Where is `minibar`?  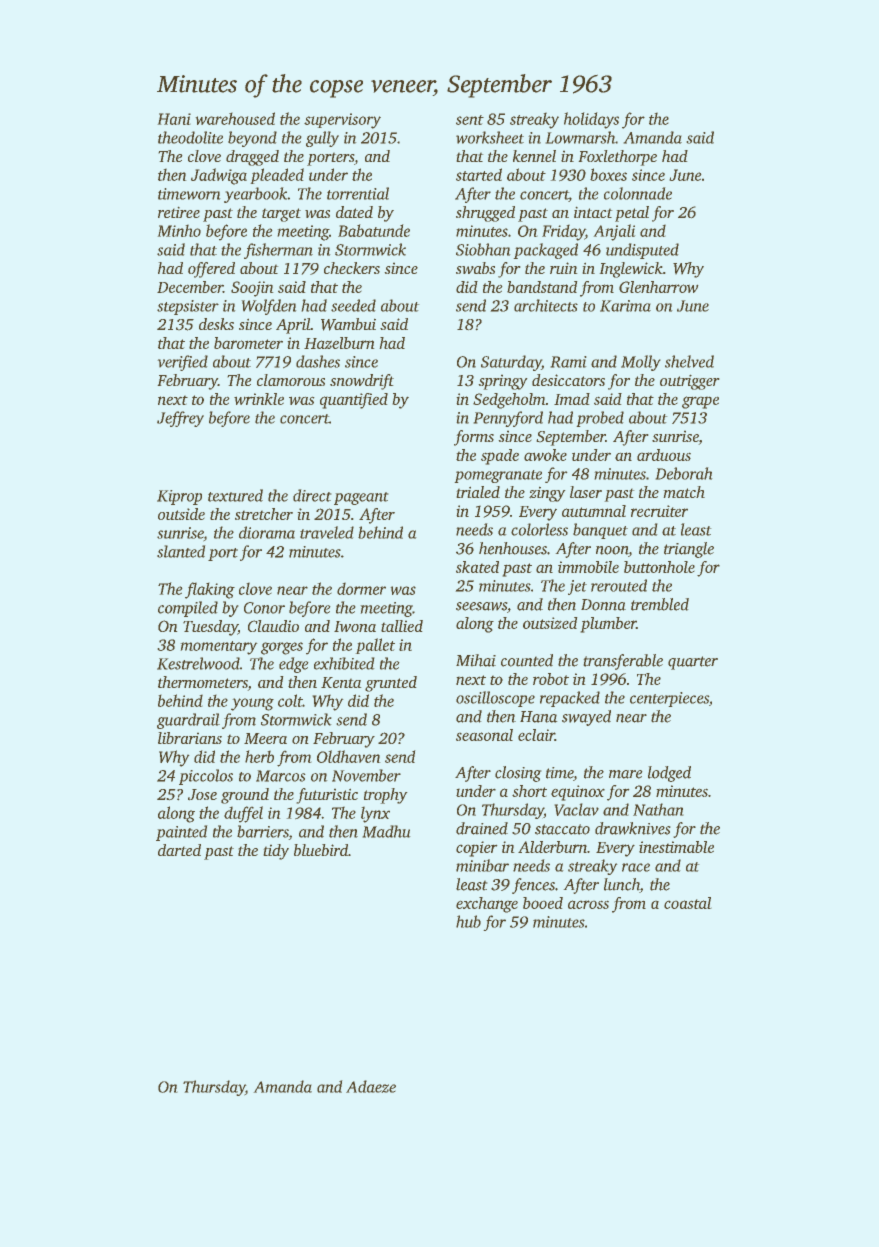 minibar is located at coordinates (482, 865).
